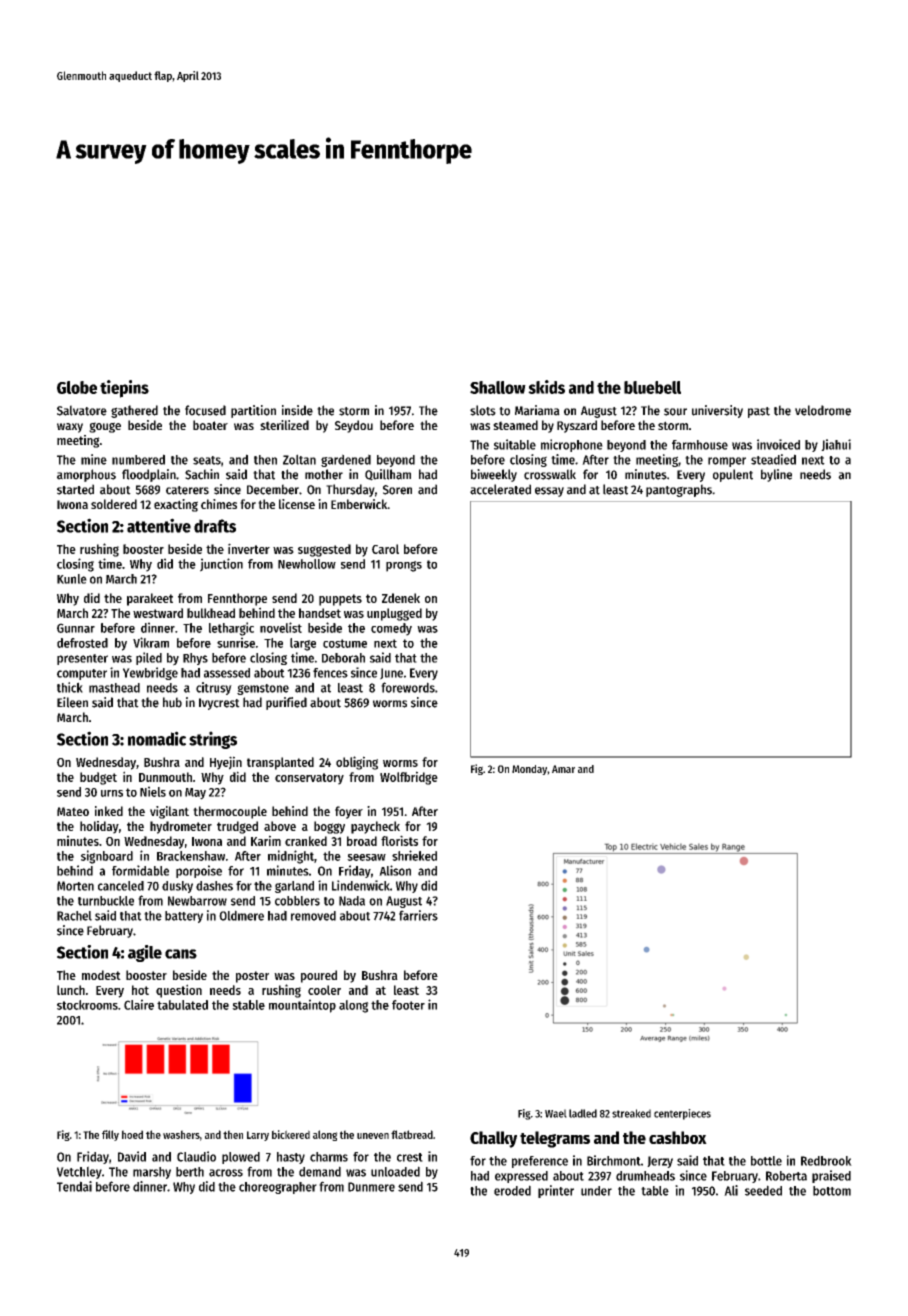 This image has height=1316, width=908. Describe the element at coordinates (512, 1190) in the image. I see `eroded` at that location.
